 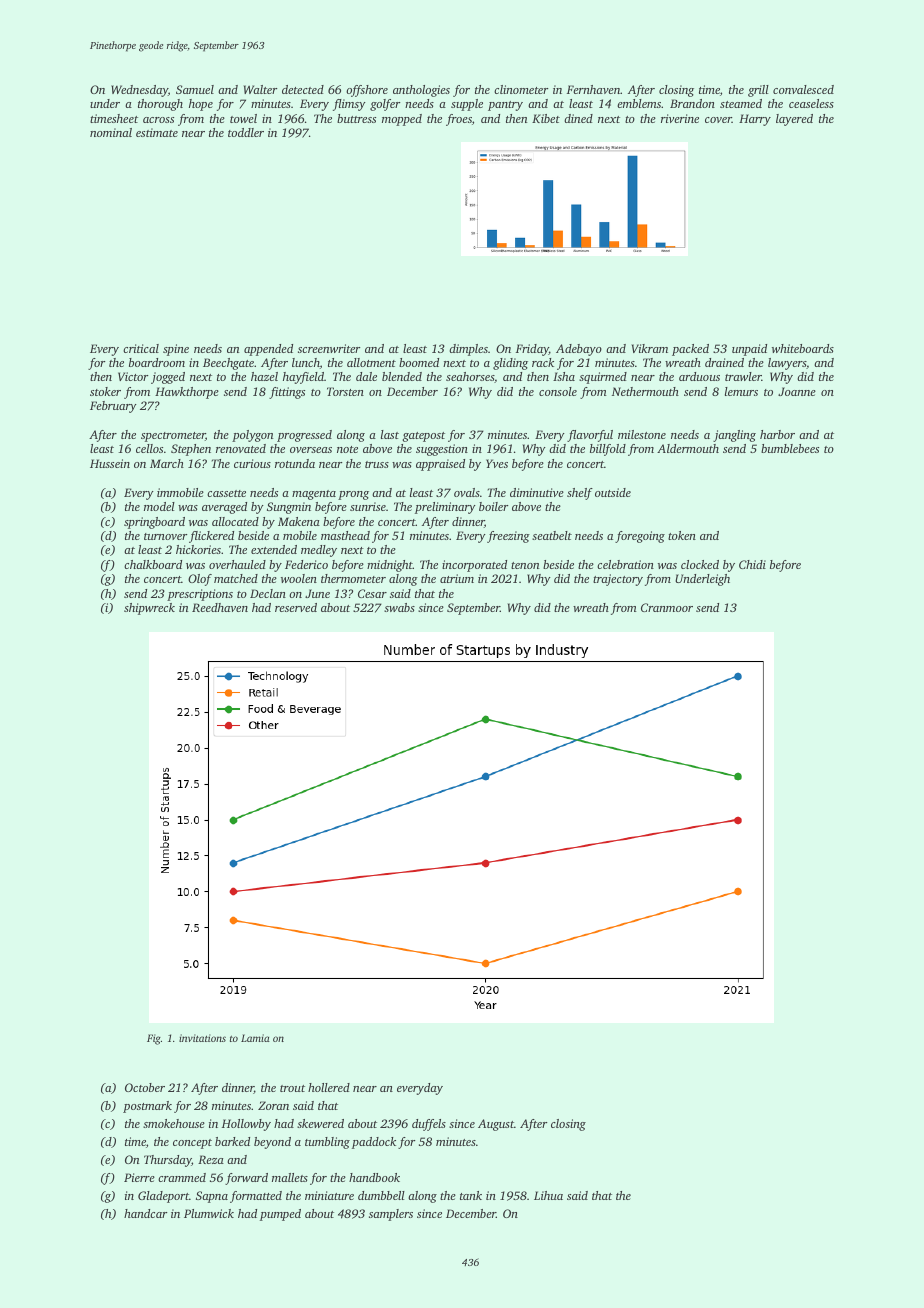 What do you see at coordinates (255, 1038) in the image?
I see `Lamia` at bounding box center [255, 1038].
